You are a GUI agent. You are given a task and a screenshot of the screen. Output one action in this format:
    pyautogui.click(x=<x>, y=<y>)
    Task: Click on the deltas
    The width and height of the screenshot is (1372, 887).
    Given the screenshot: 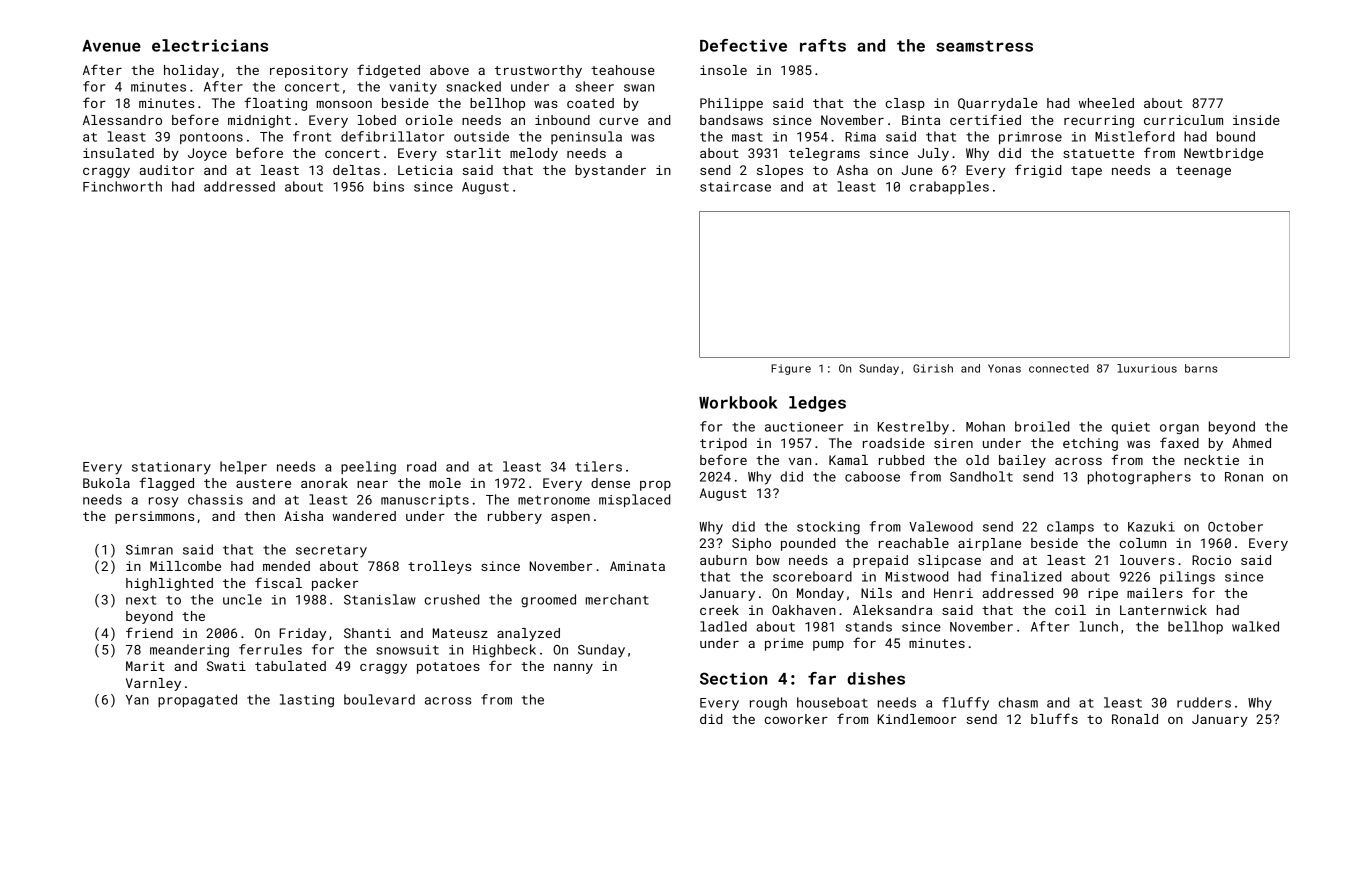 What is the action you would take?
    pyautogui.click(x=356, y=170)
